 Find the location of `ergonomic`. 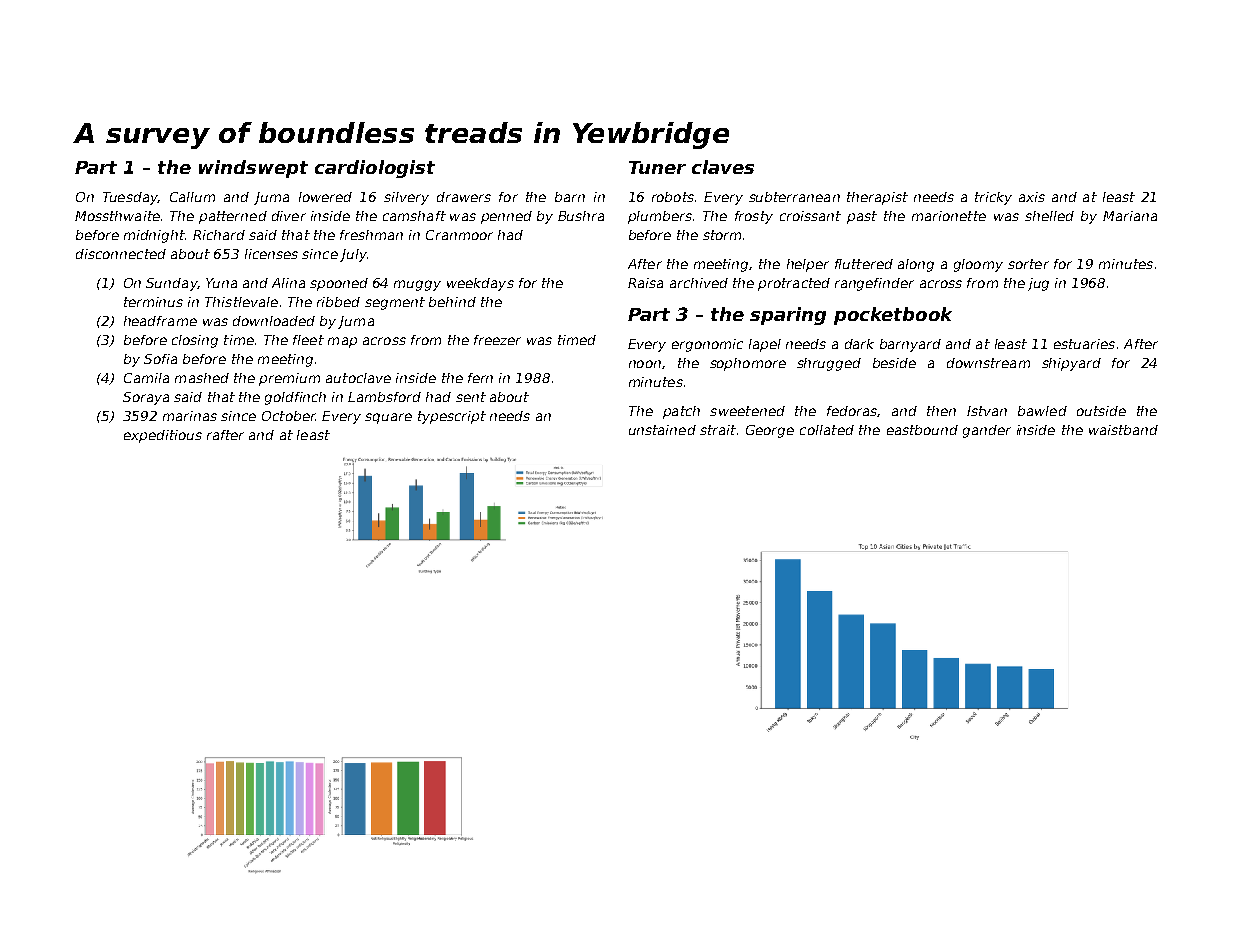

ergonomic is located at coordinates (707, 345).
